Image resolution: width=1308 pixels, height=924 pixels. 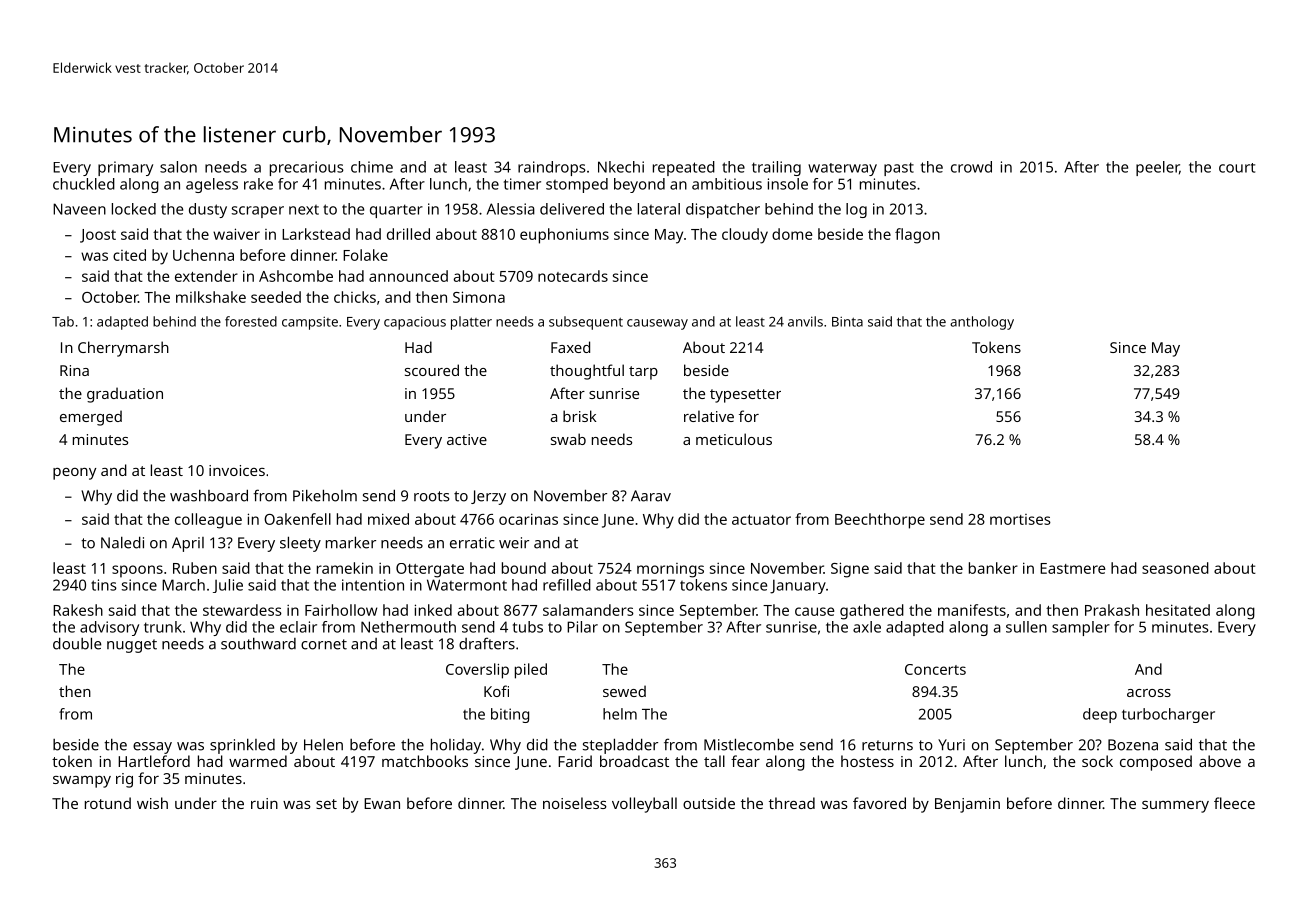 What do you see at coordinates (74, 474) in the screenshot?
I see `peony` at bounding box center [74, 474].
